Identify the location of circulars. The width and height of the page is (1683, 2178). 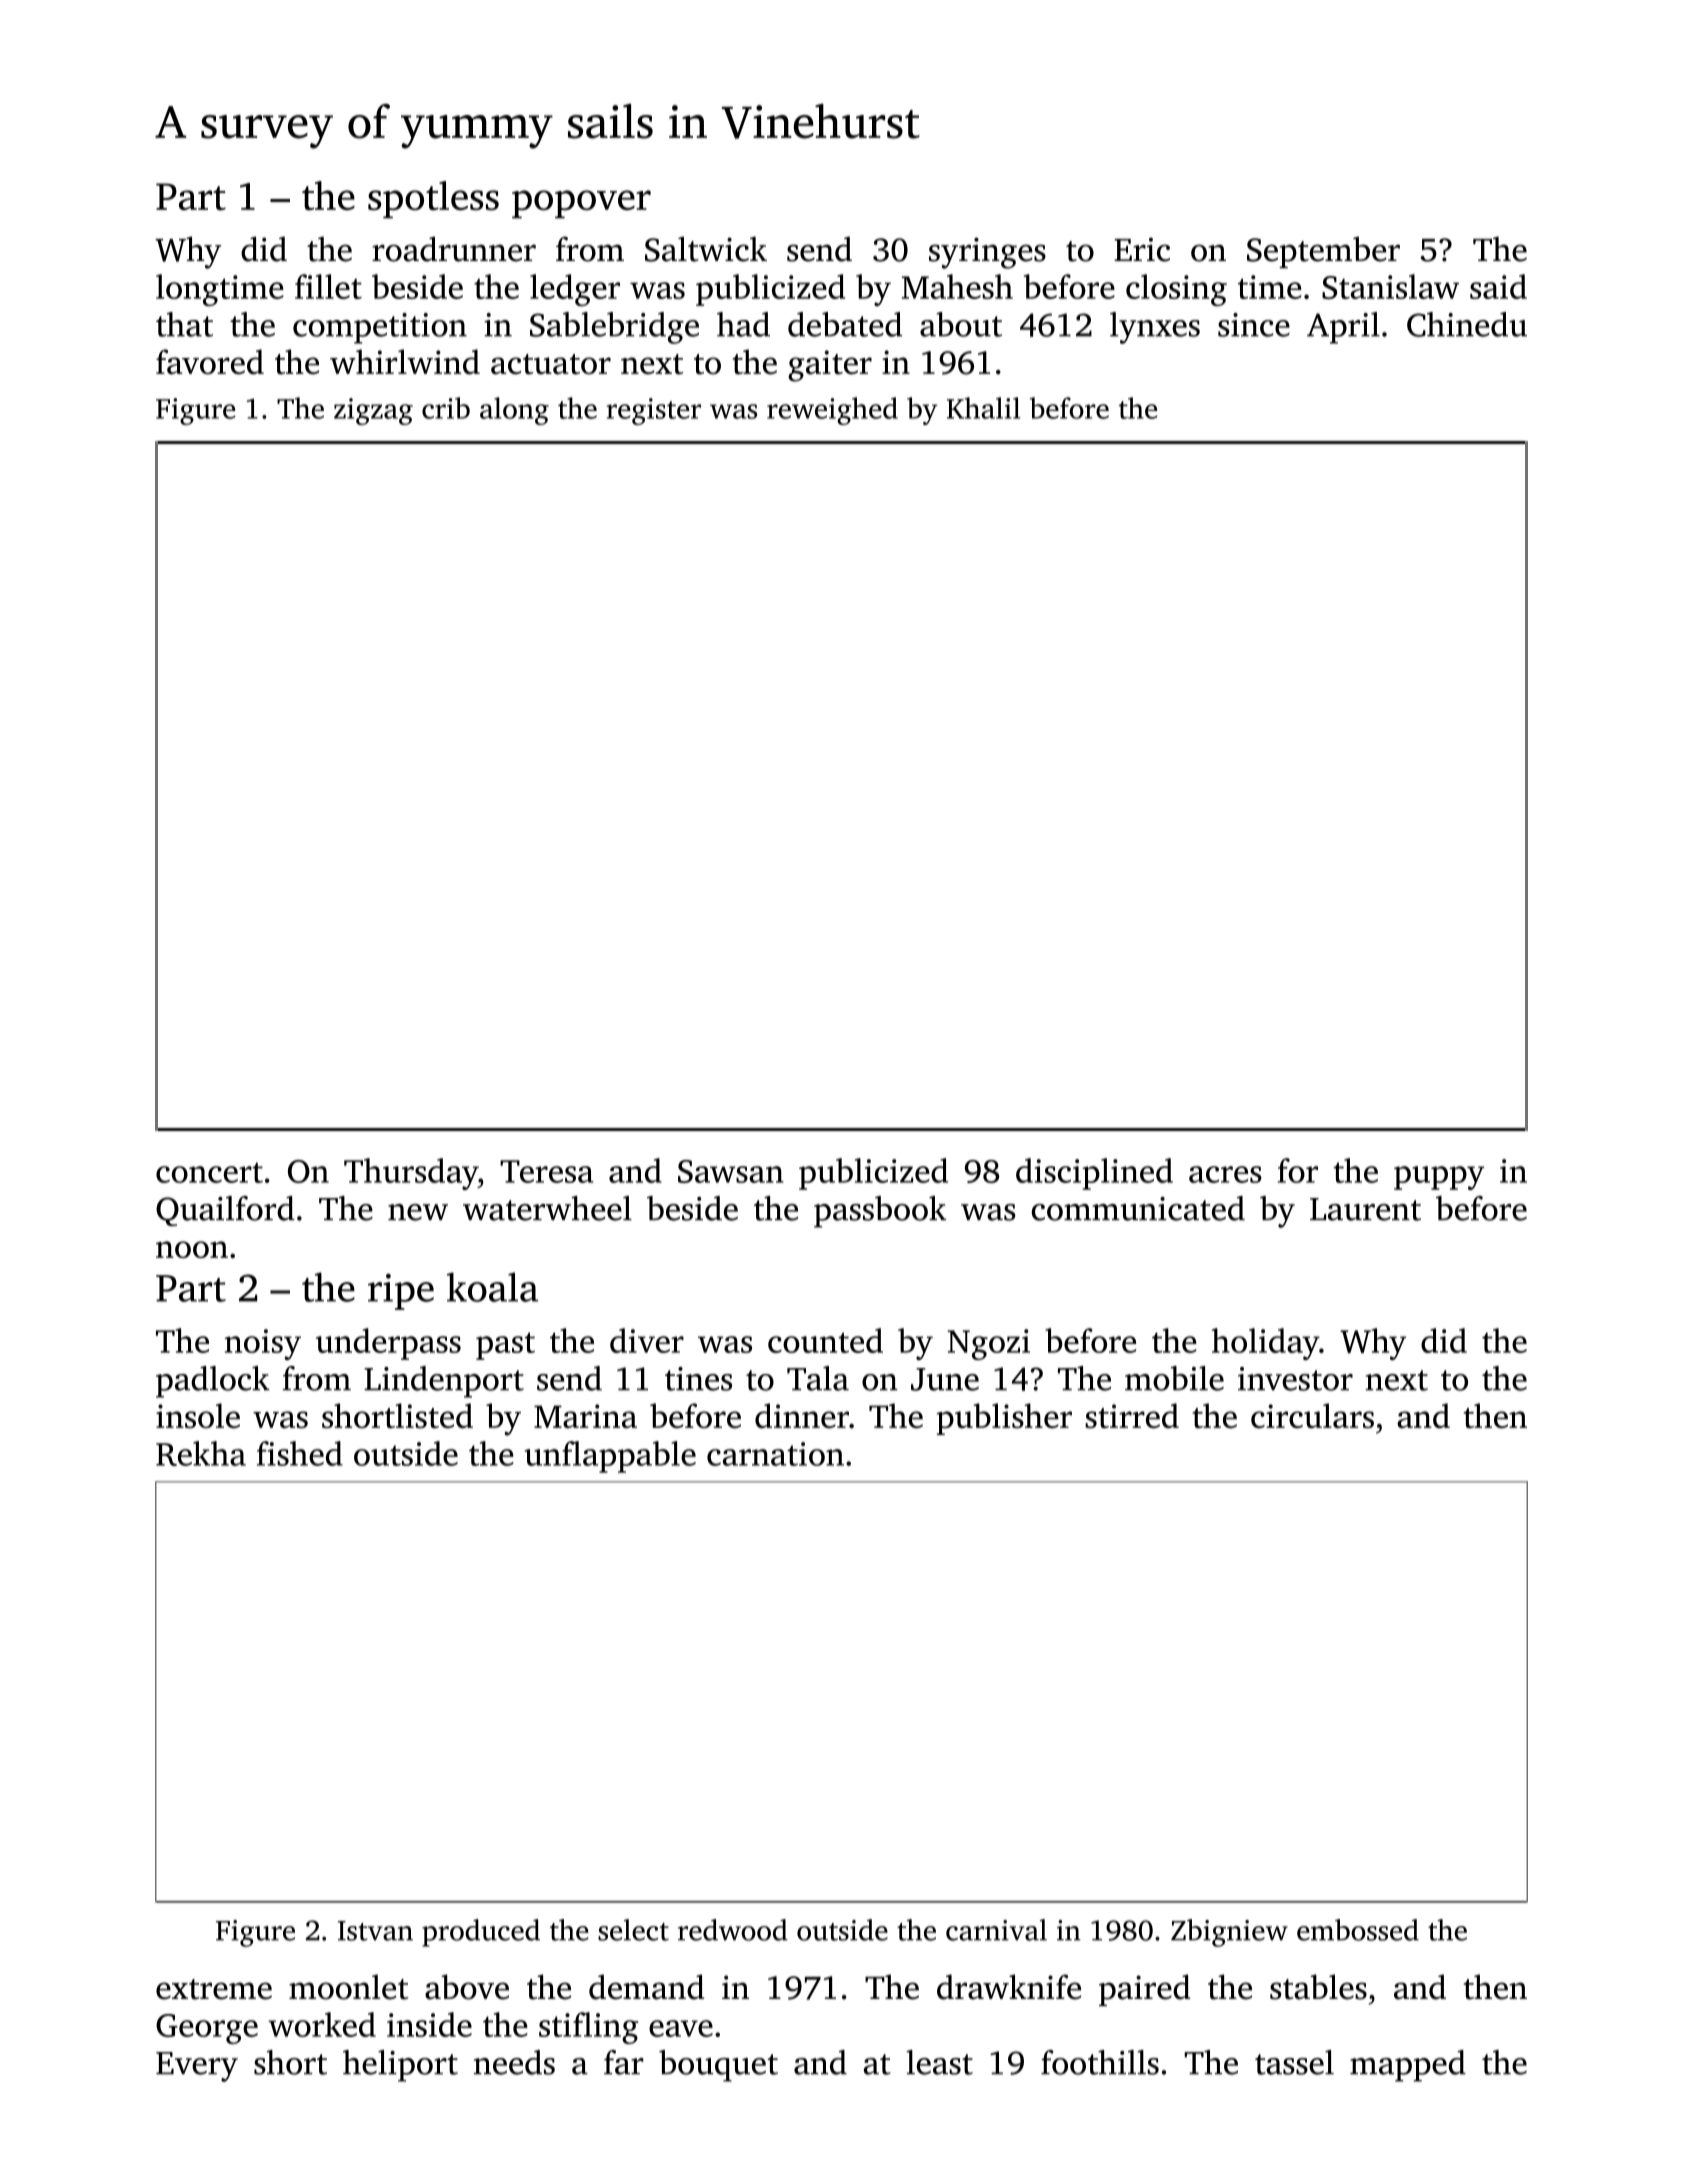
(1312, 1415).
